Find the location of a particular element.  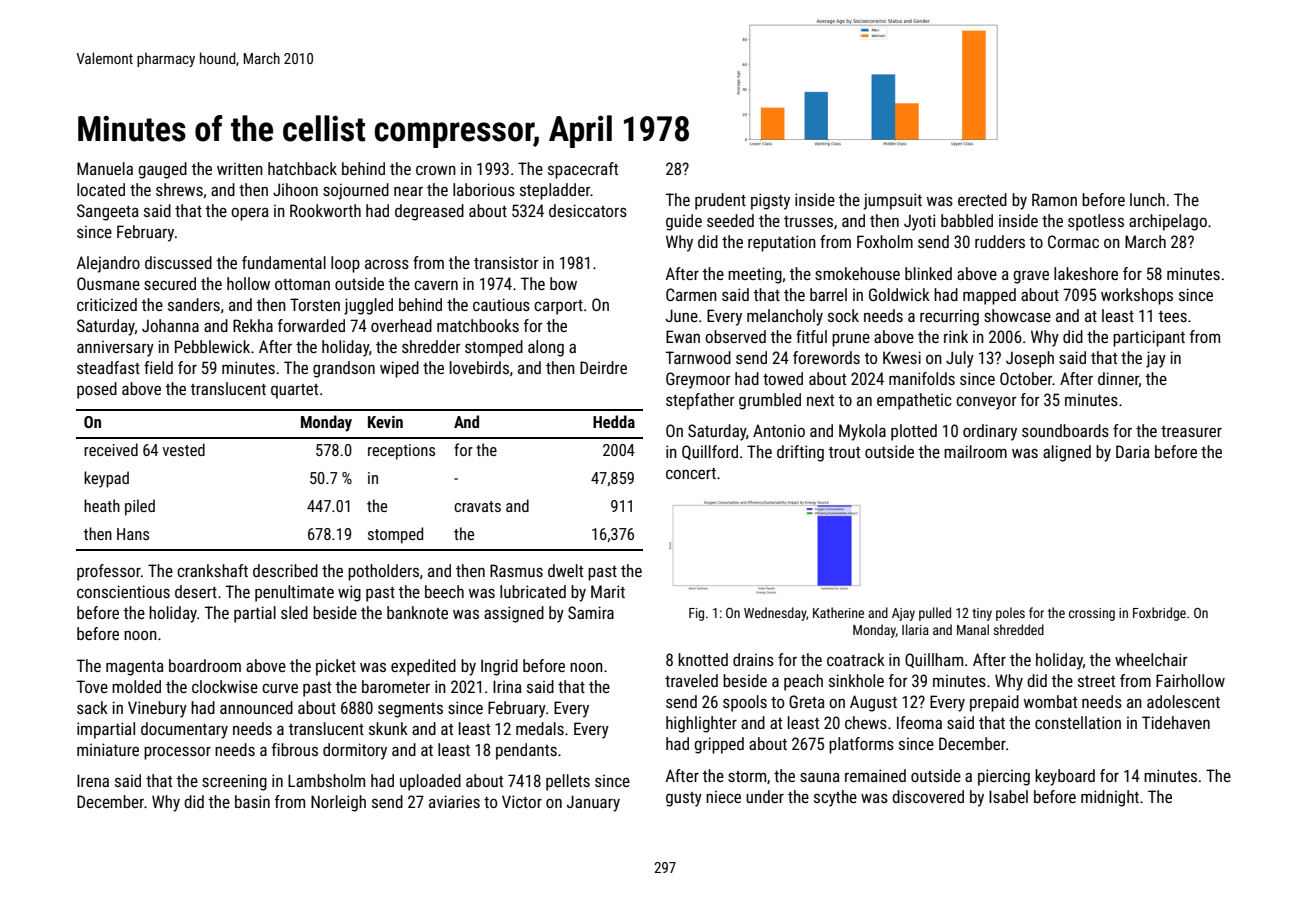

Manuela is located at coordinates (105, 168).
